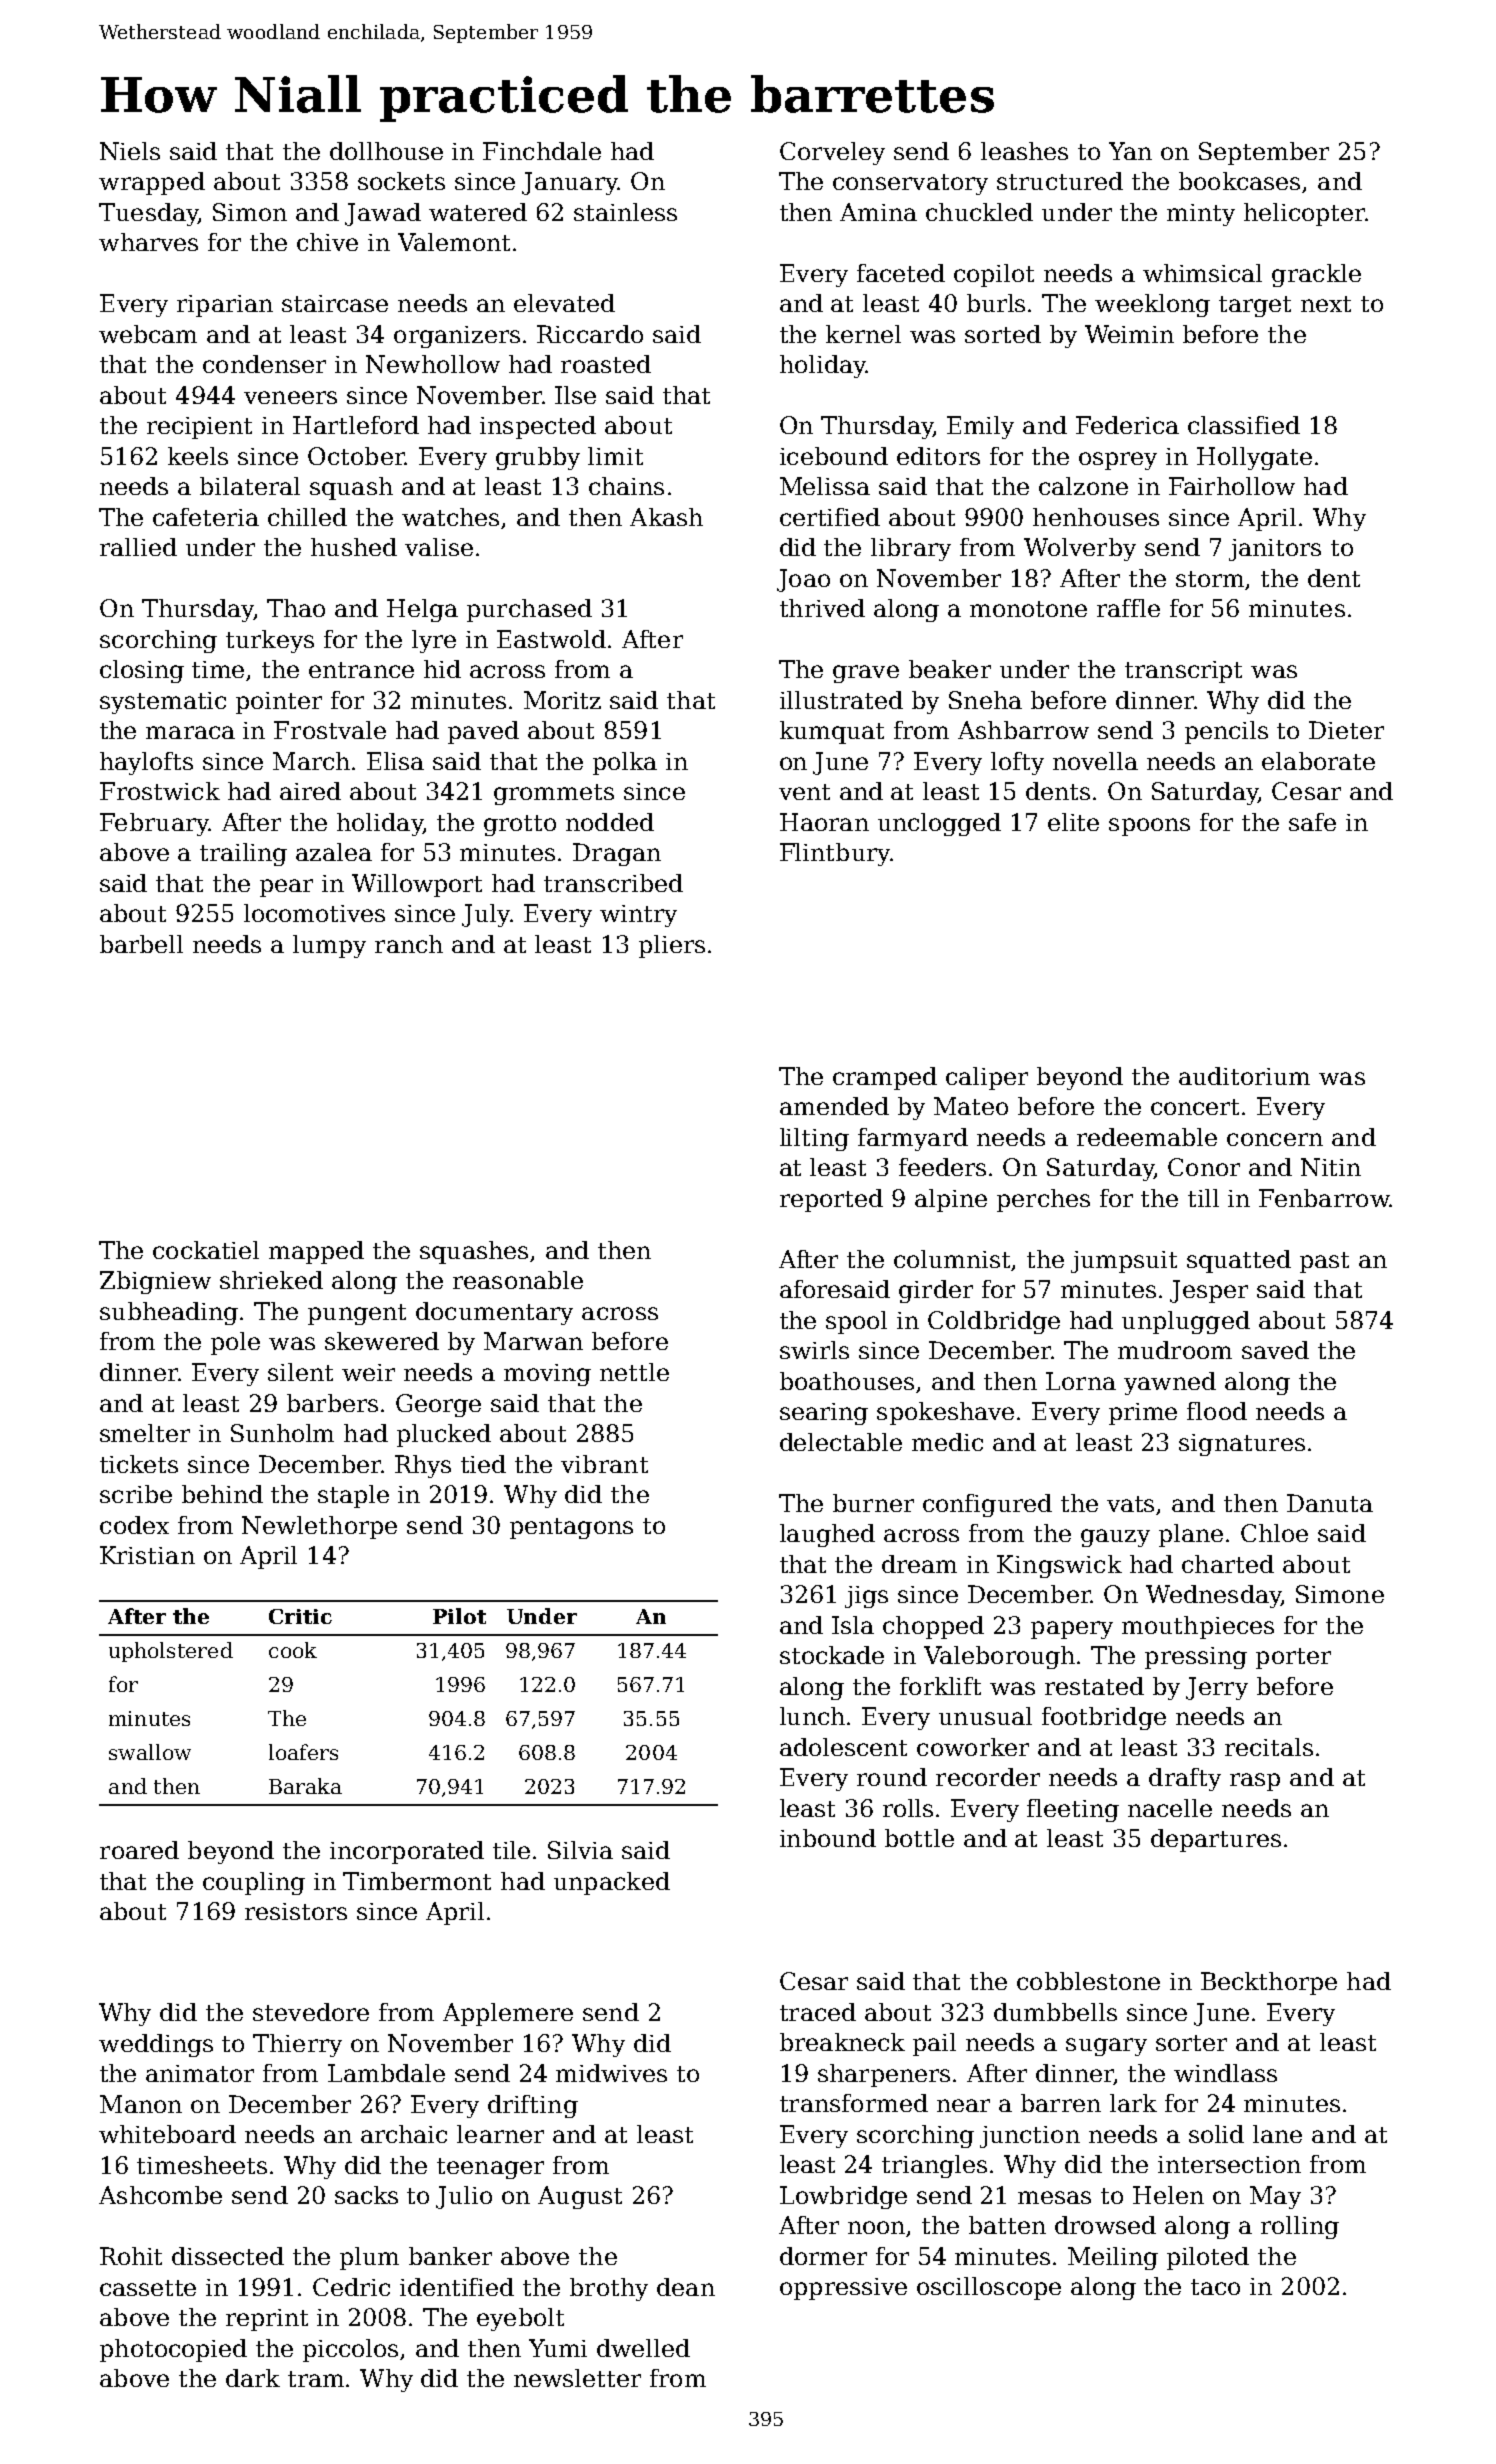 Image resolution: width=1496 pixels, height=2464 pixels. Describe the element at coordinates (366, 2195) in the screenshot. I see `sacks` at that location.
